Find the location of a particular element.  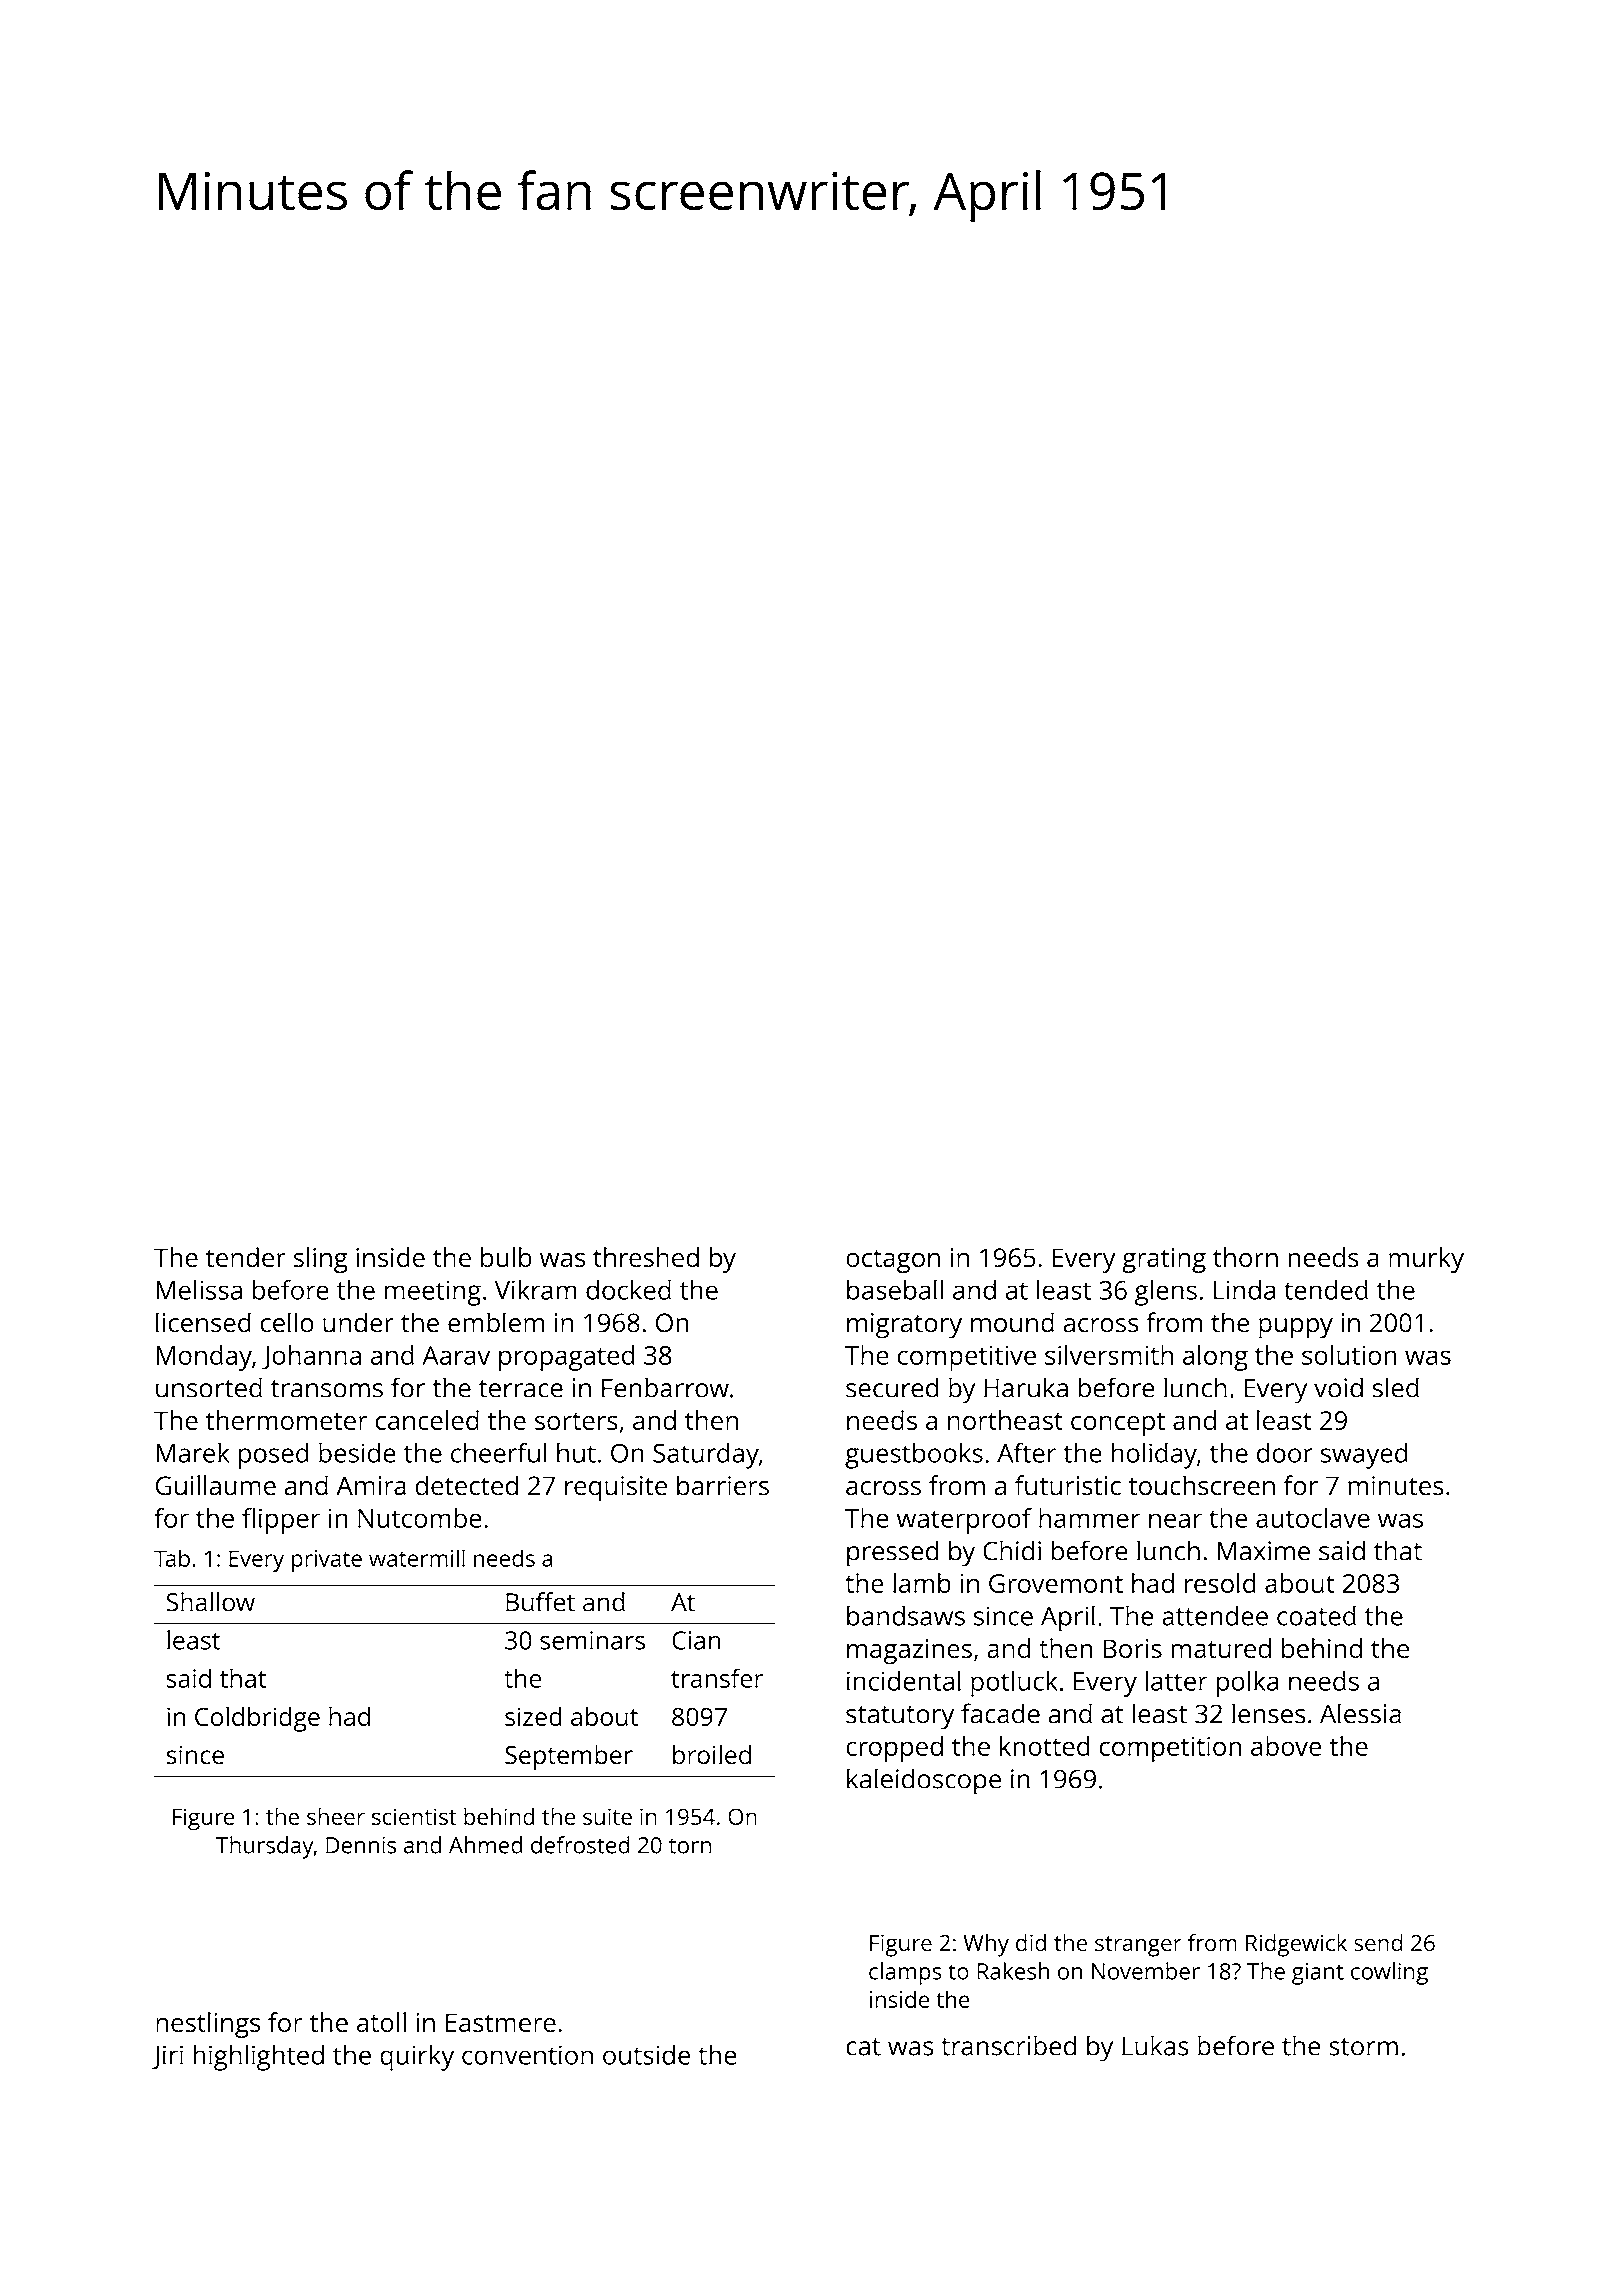

near is located at coordinates (1175, 1520).
